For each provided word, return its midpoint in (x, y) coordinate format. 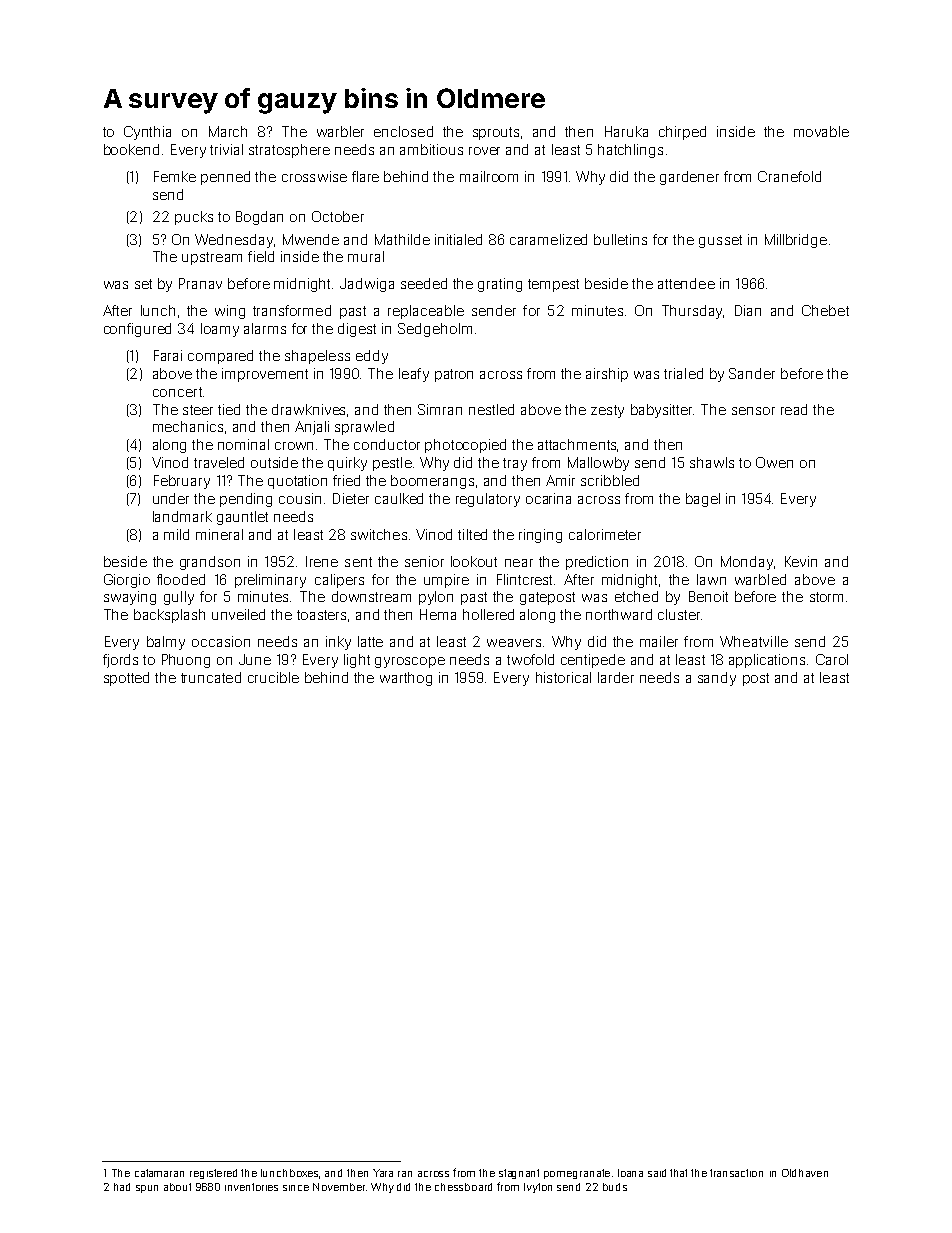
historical (563, 677)
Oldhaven (805, 1173)
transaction (736, 1173)
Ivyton (538, 1188)
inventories (251, 1187)
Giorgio (127, 581)
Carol (832, 659)
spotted (126, 679)
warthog (406, 679)
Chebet (825, 310)
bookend (131, 149)
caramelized (548, 239)
